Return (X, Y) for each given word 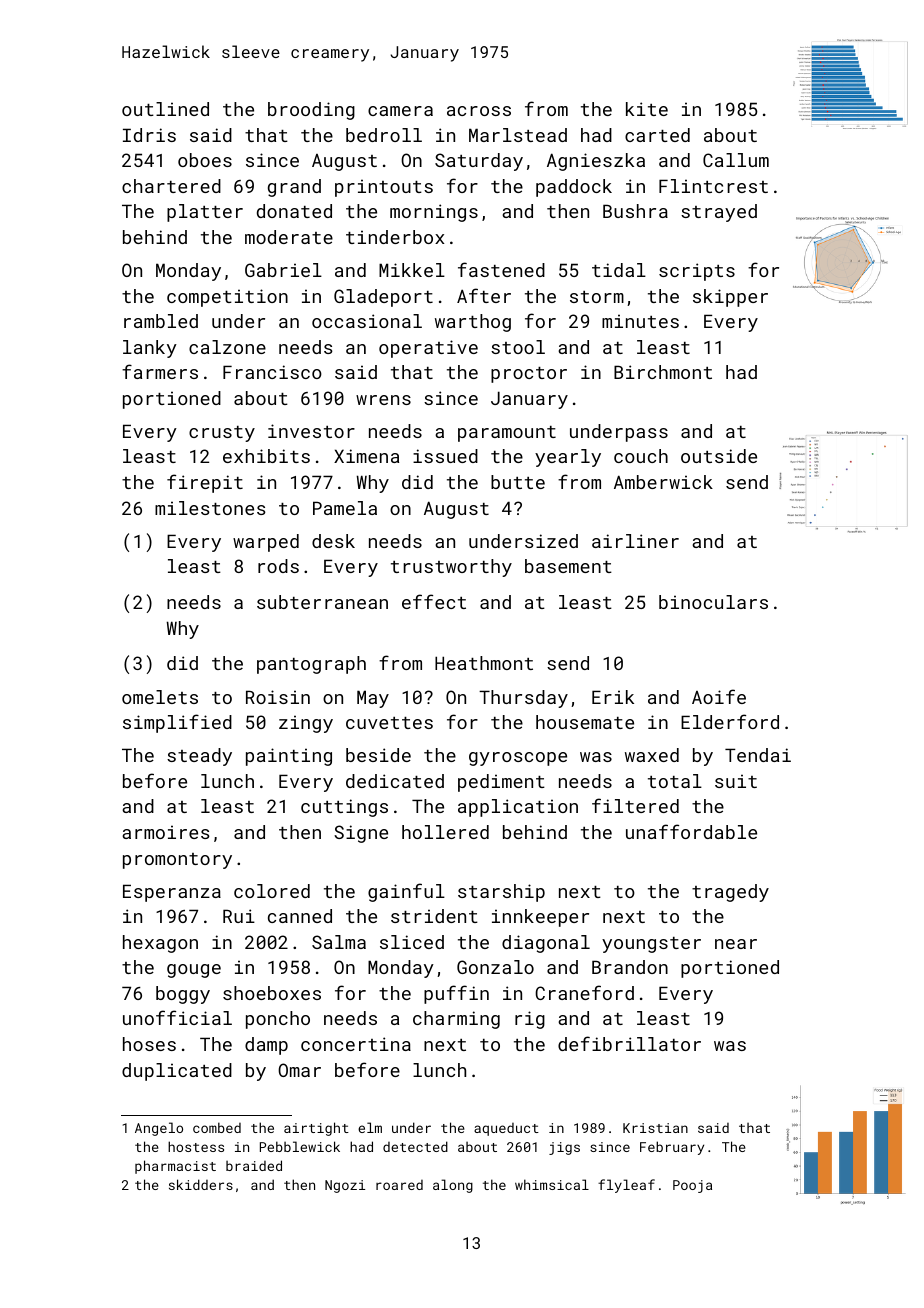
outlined (165, 109)
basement (568, 566)
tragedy (730, 893)
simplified (177, 723)
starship (501, 893)
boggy (183, 995)
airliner (635, 541)
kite (647, 109)
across (479, 111)
